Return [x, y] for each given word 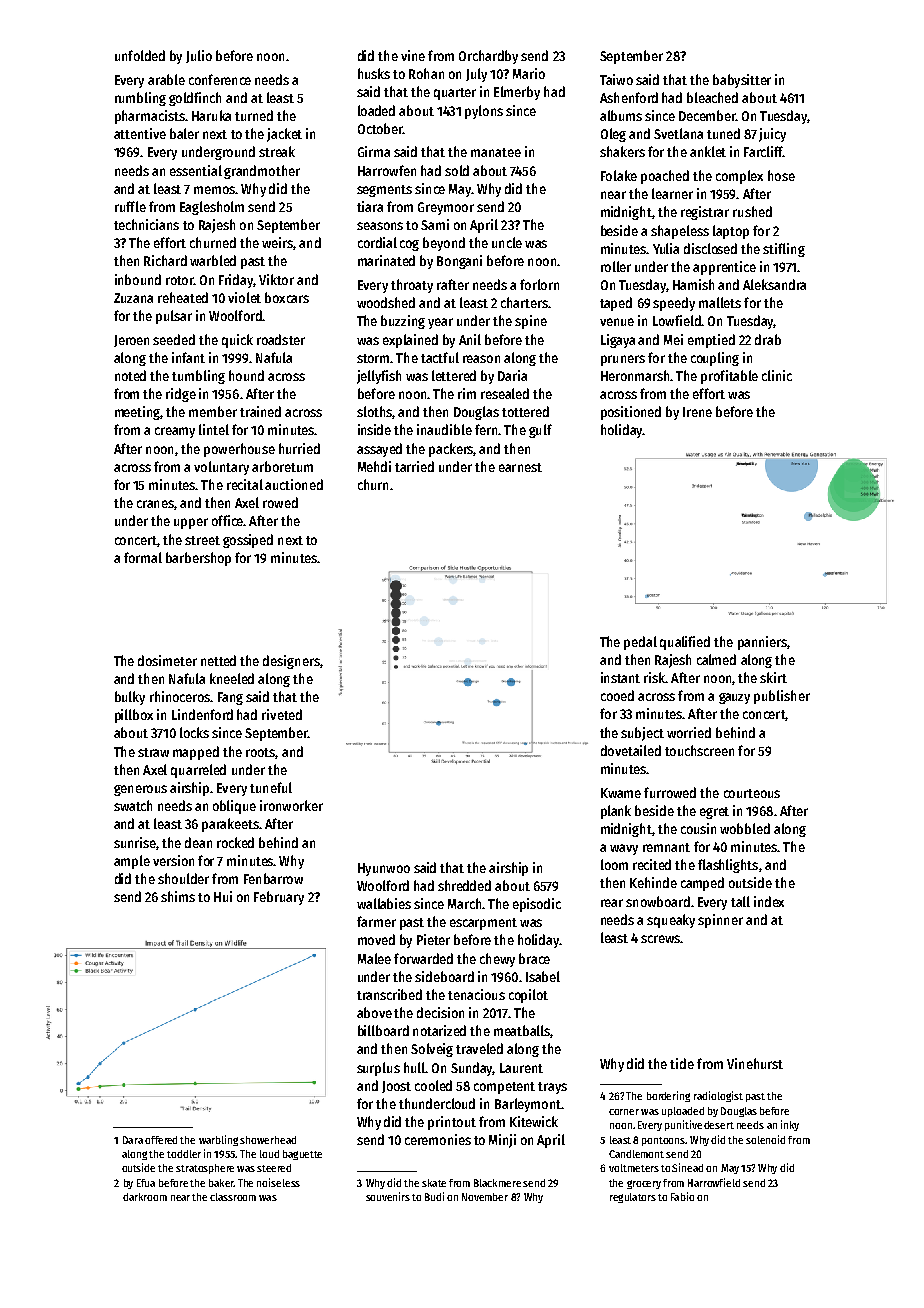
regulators [633, 1198]
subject [642, 734]
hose [781, 175]
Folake [619, 175]
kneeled [232, 678]
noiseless [278, 1182]
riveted [282, 714]
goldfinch [195, 99]
